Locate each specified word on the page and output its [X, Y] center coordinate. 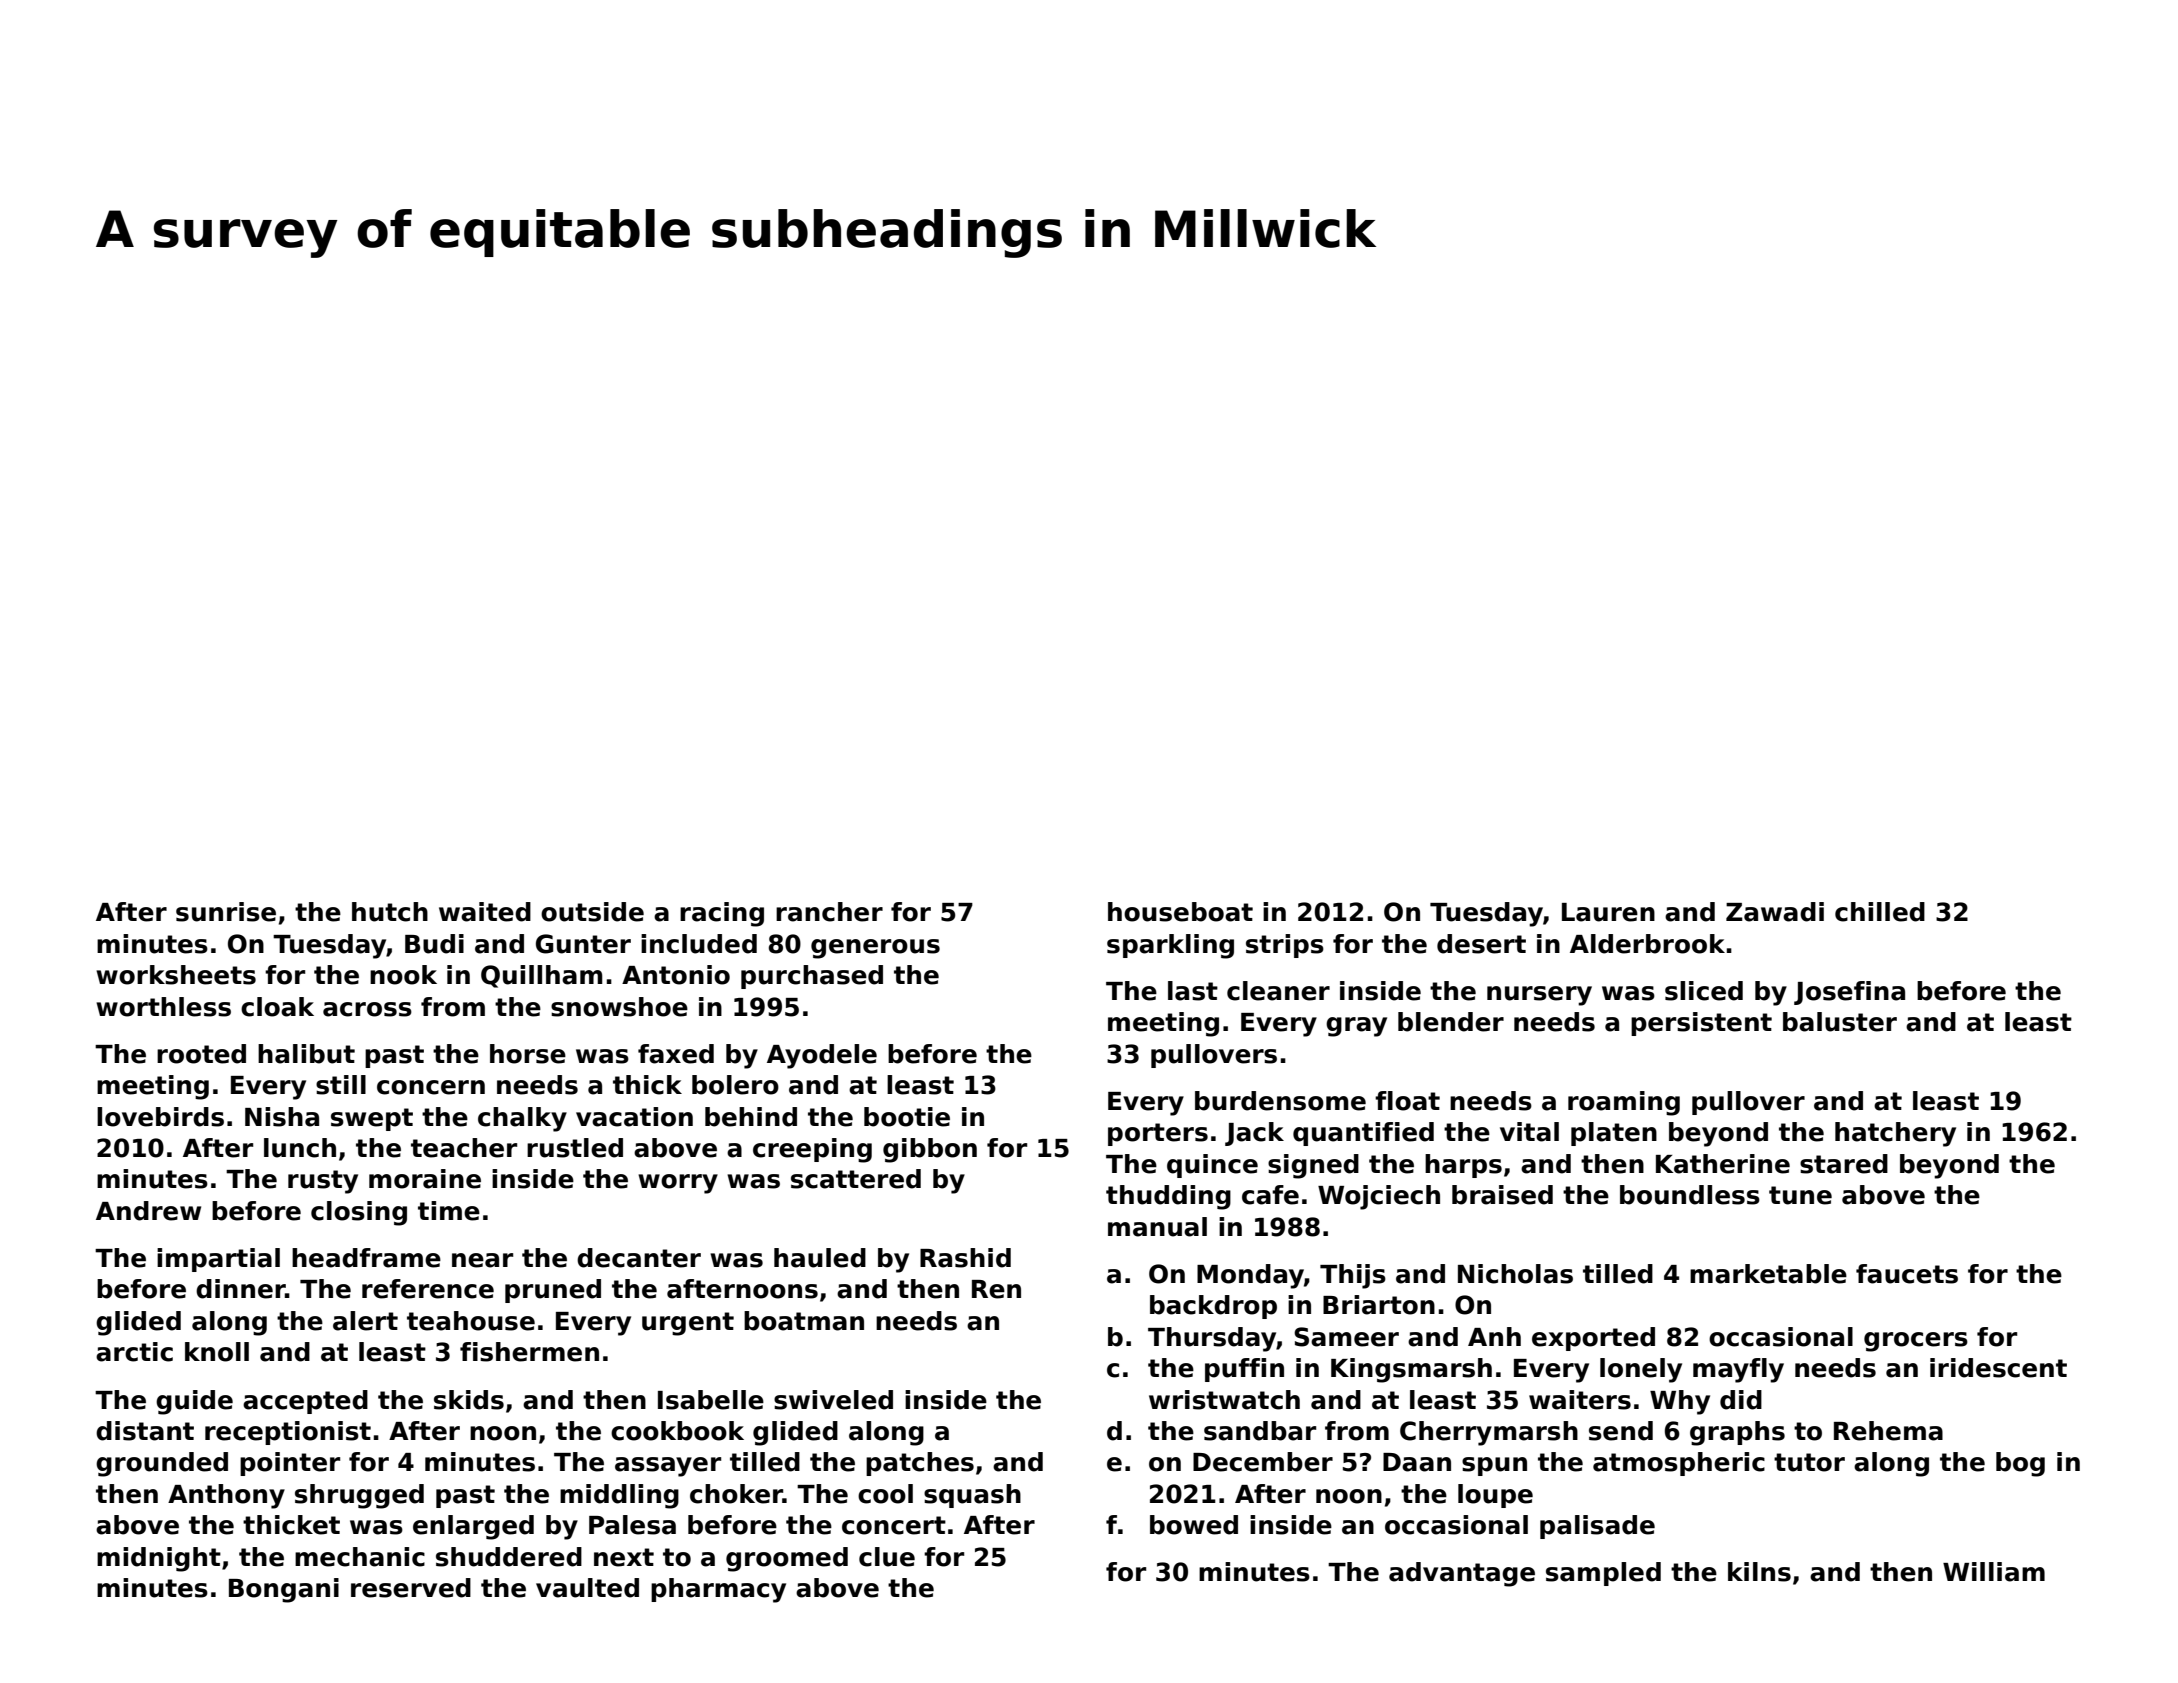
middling [619, 1496]
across [367, 1009]
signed [1313, 1166]
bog [2020, 1464]
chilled [1880, 912]
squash [972, 1496]
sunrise [226, 912]
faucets [1907, 1274]
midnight [159, 1559]
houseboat [1180, 912]
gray [1356, 1027]
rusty [323, 1182]
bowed [1194, 1525]
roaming [1624, 1103]
